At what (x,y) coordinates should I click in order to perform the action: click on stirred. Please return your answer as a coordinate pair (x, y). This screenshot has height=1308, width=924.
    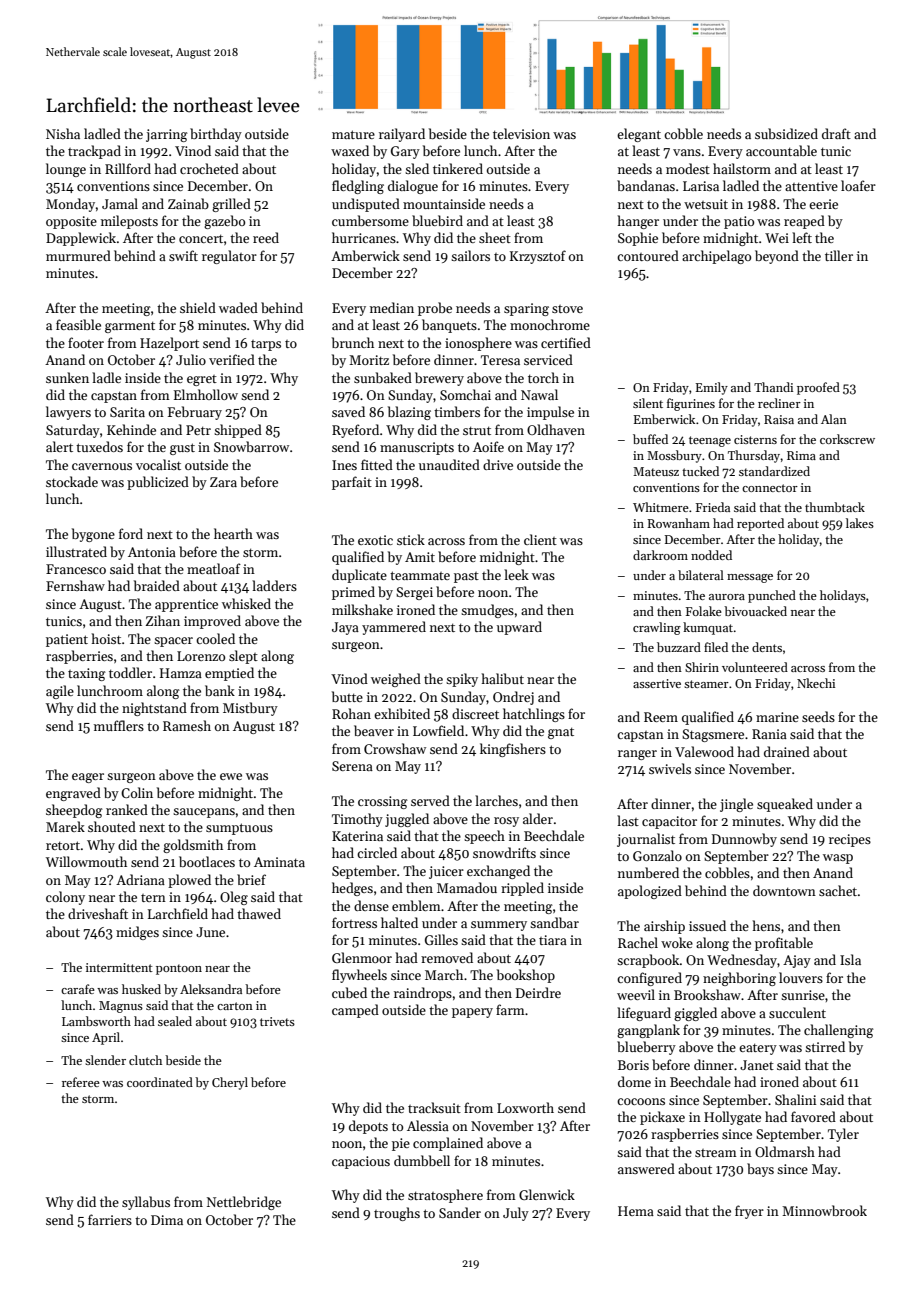
    Looking at the image, I should click on (825, 1046).
